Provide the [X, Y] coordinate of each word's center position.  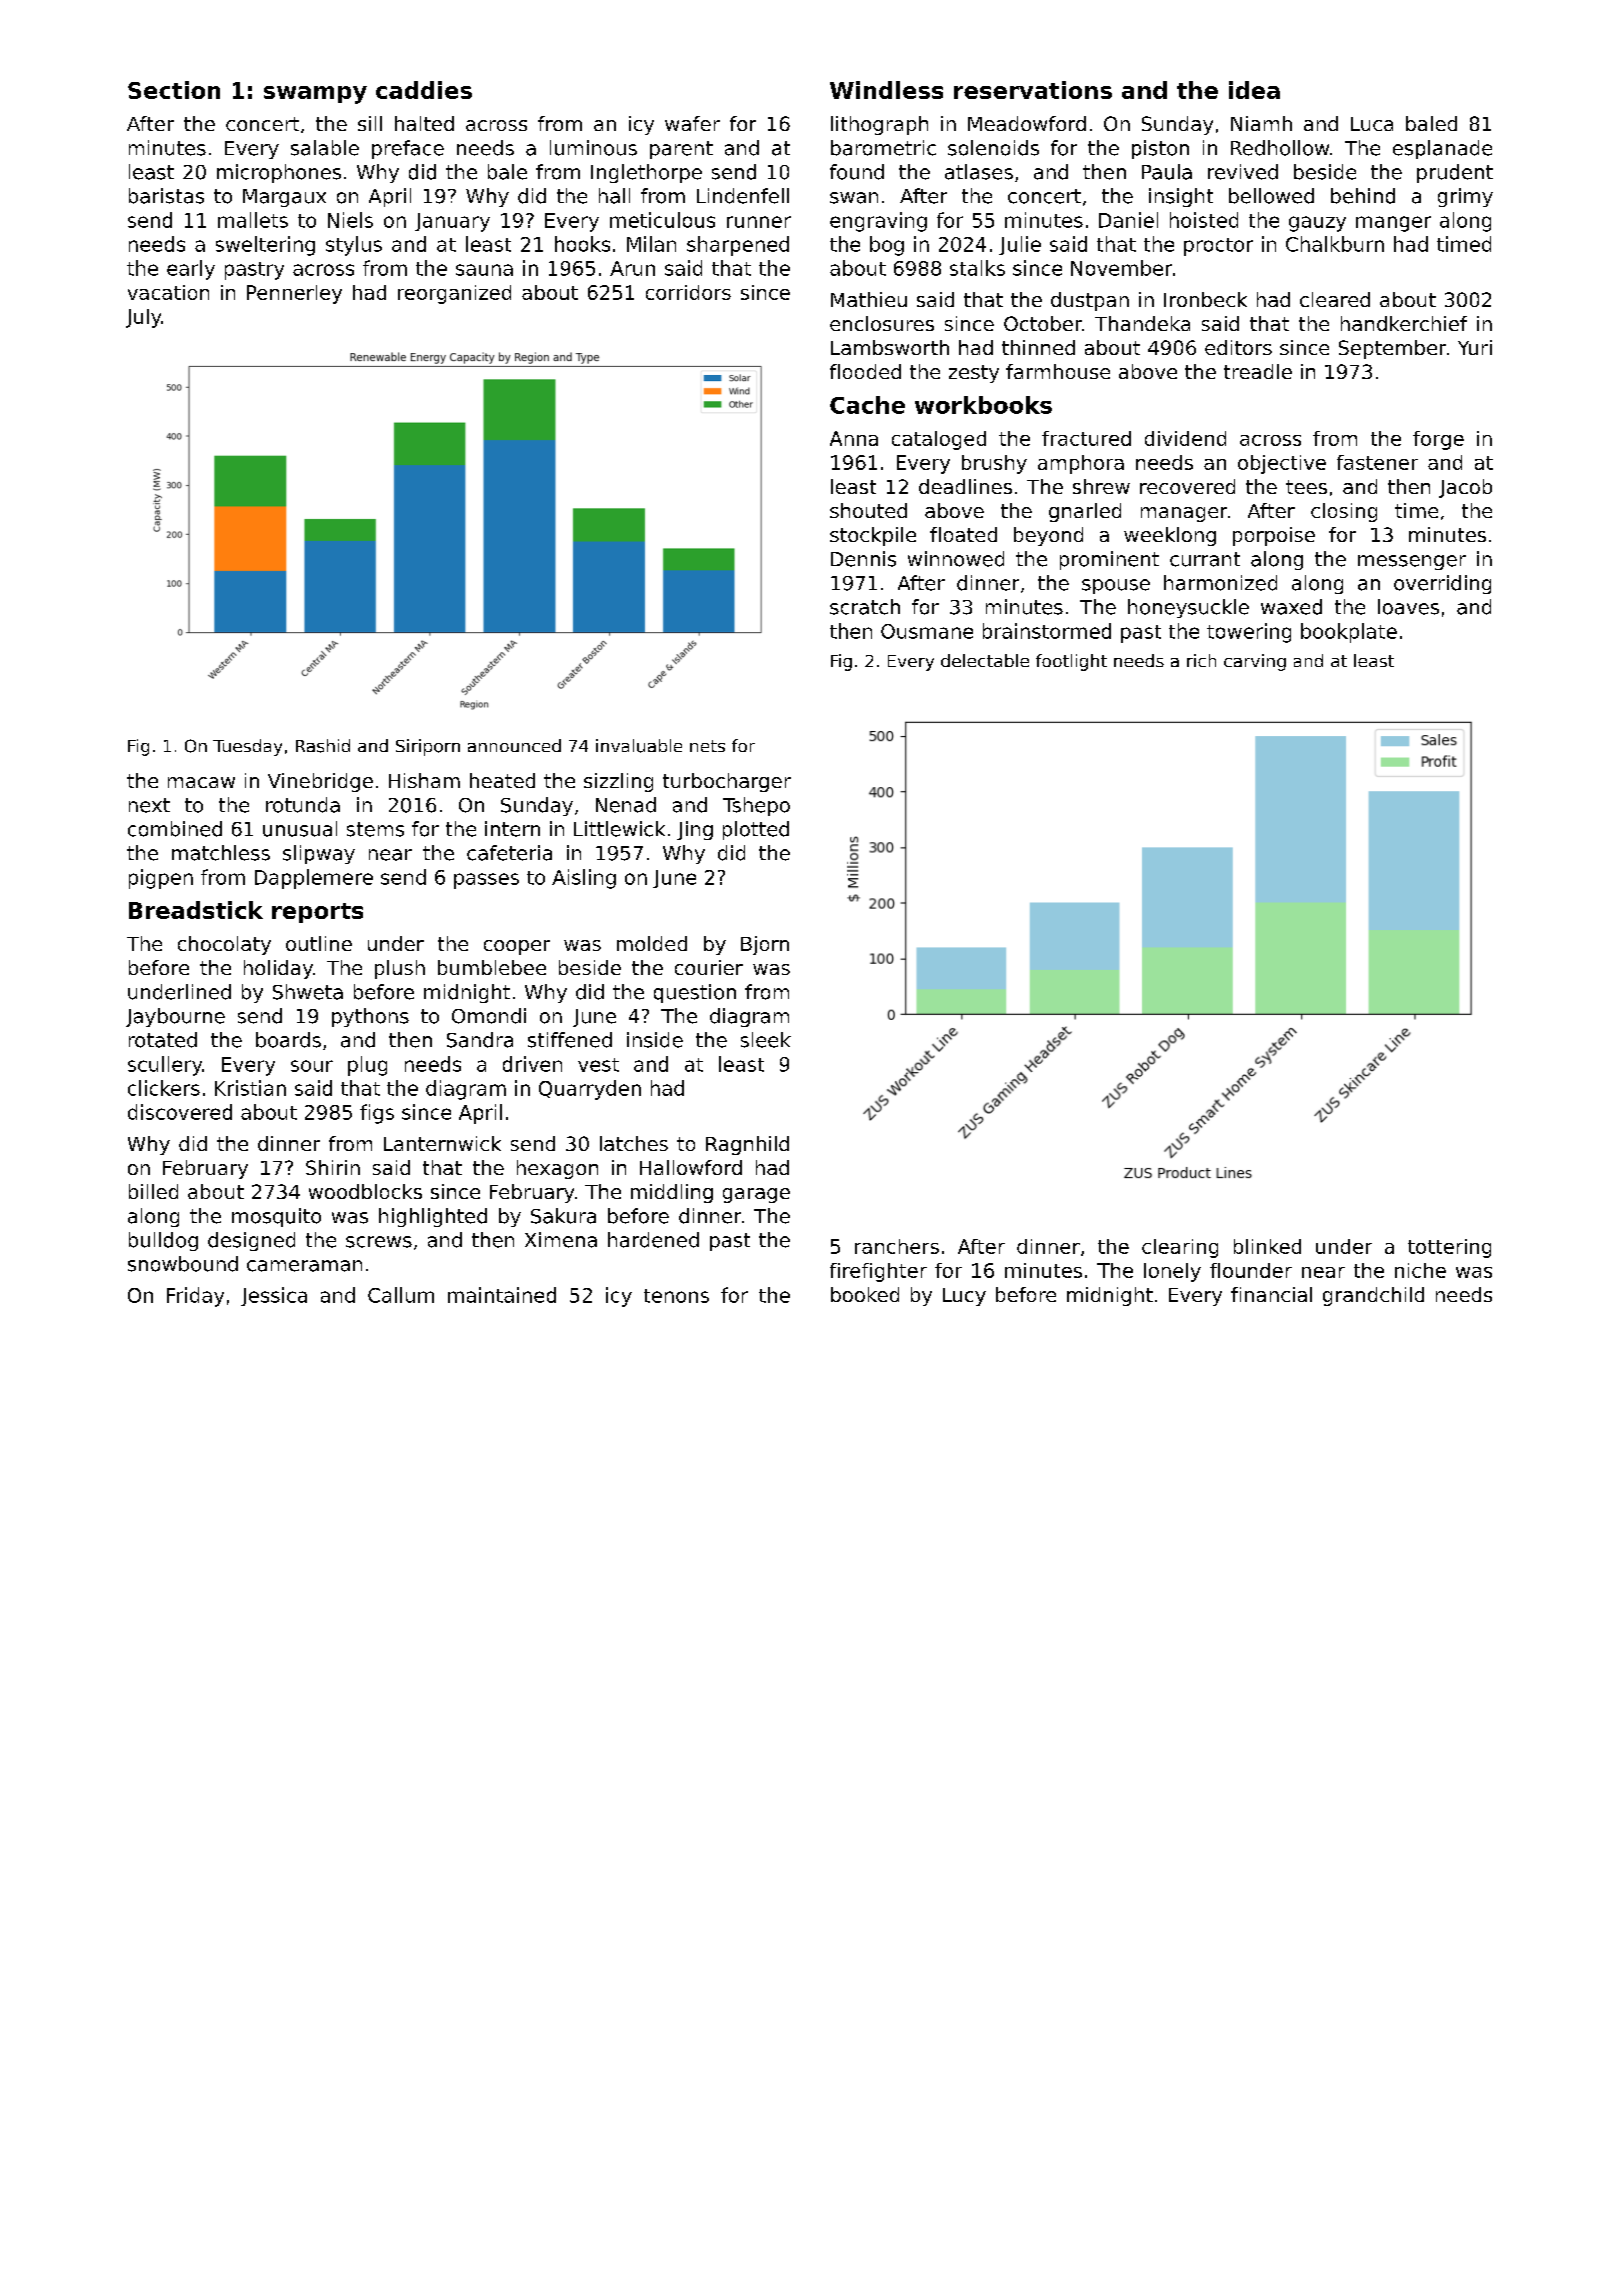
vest [598, 1065]
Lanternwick [442, 1143]
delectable [985, 660]
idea [1254, 90]
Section [174, 90]
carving [1255, 662]
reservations [1033, 90]
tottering [1449, 1248]
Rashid [323, 746]
